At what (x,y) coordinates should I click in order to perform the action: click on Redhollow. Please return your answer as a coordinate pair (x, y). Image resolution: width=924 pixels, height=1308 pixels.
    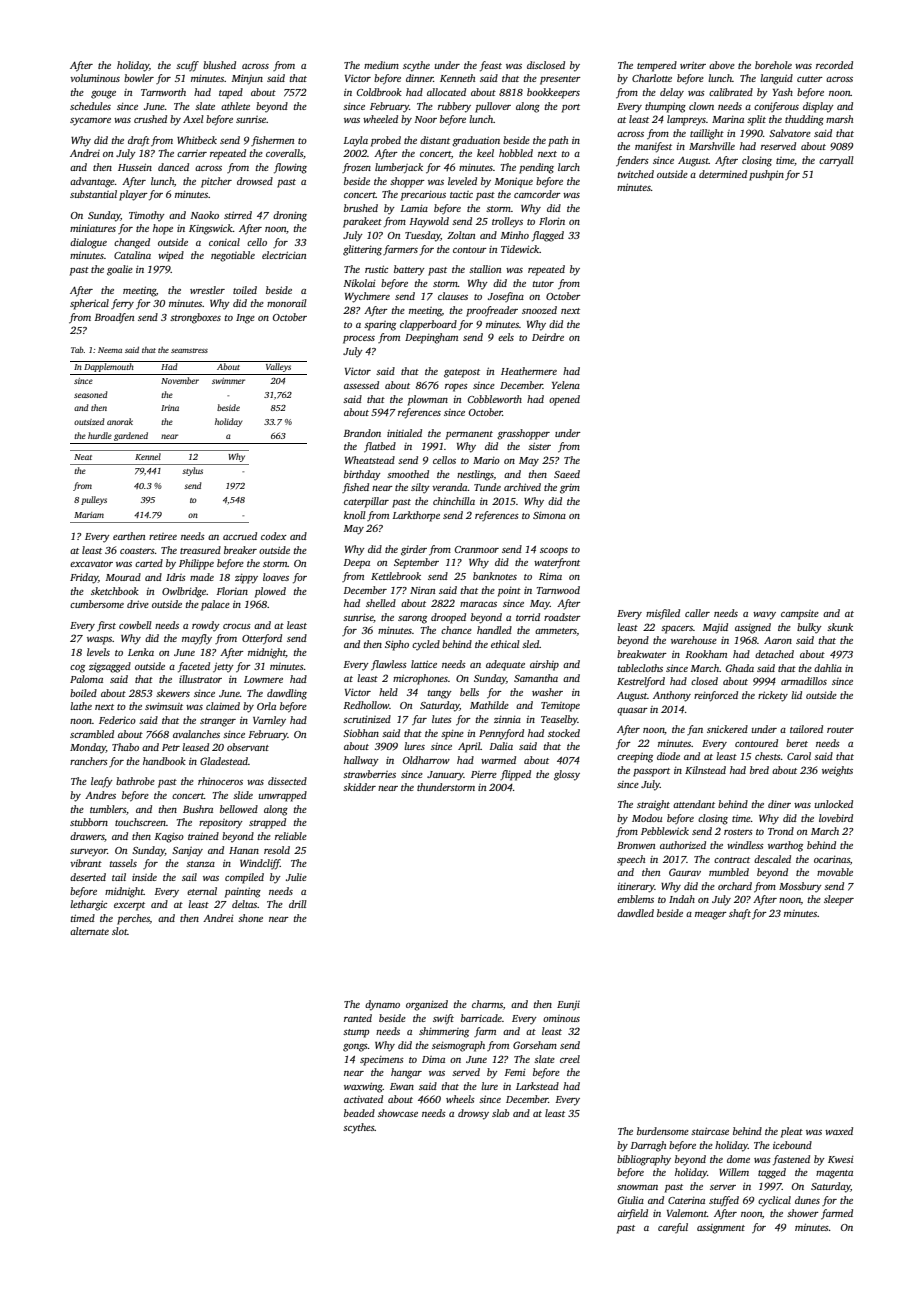
    Looking at the image, I should click on (366, 705).
